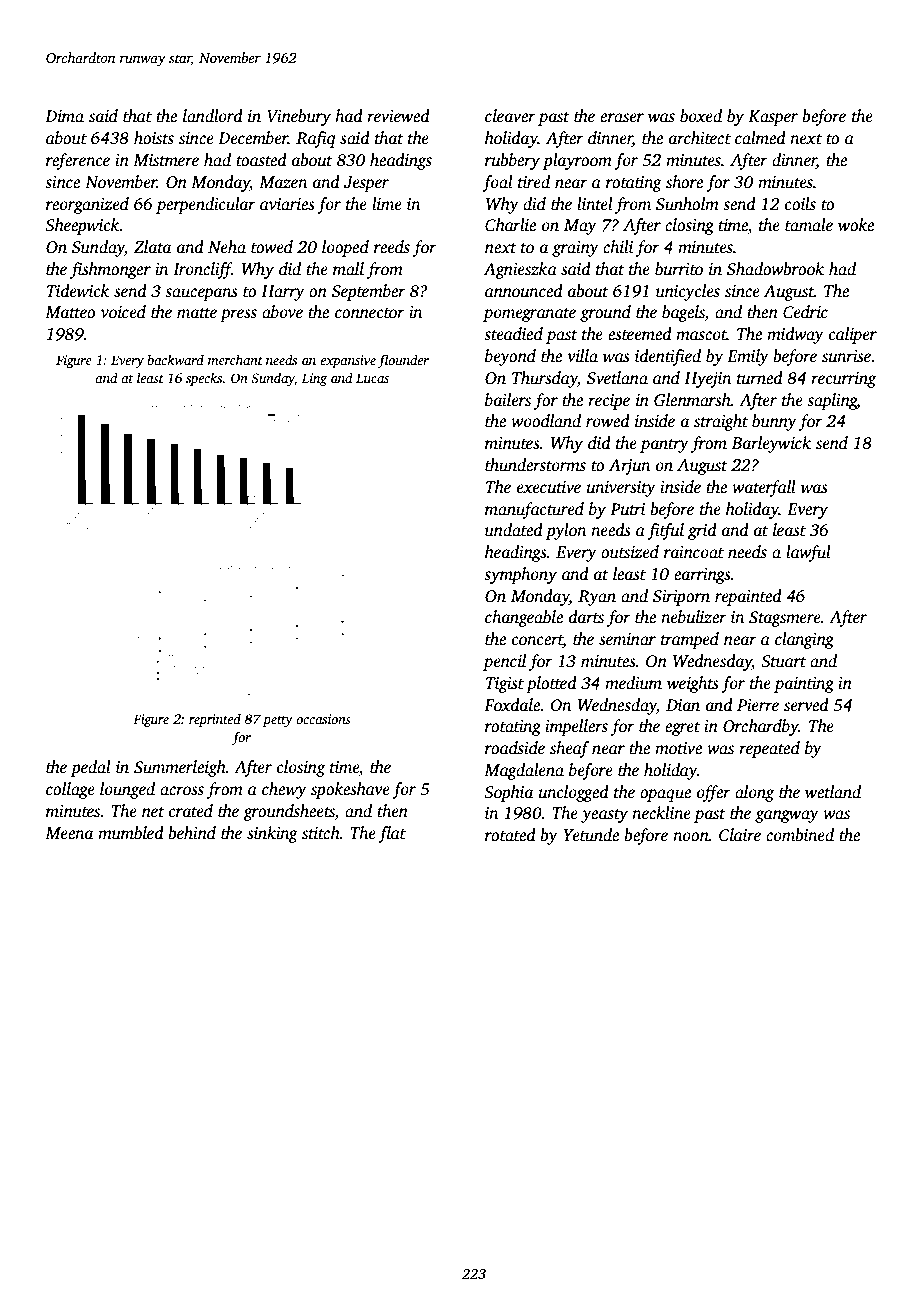 This screenshot has width=924, height=1314. I want to click on fishmonger, so click(110, 270).
